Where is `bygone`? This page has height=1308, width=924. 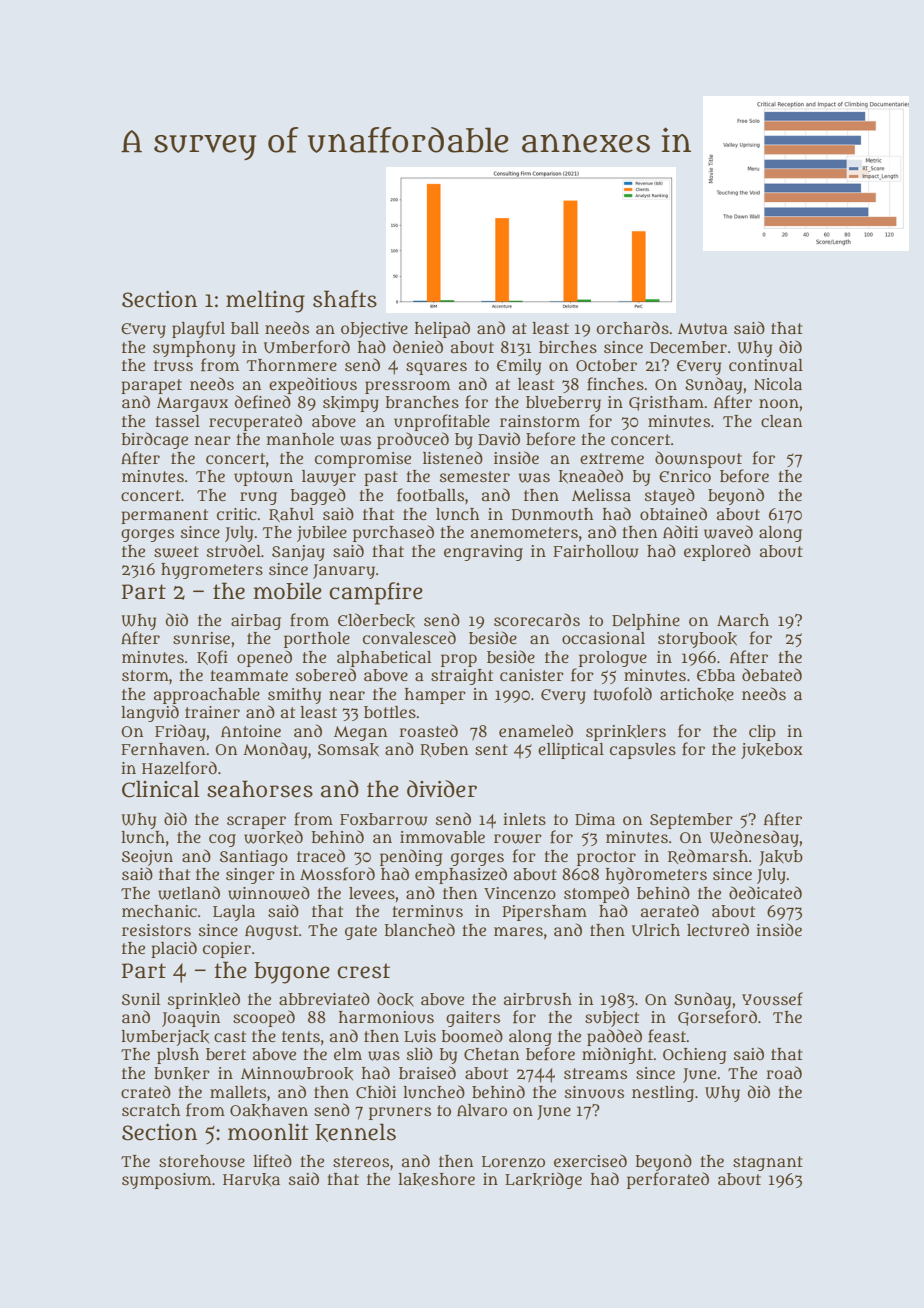
bygone is located at coordinates (292, 973).
